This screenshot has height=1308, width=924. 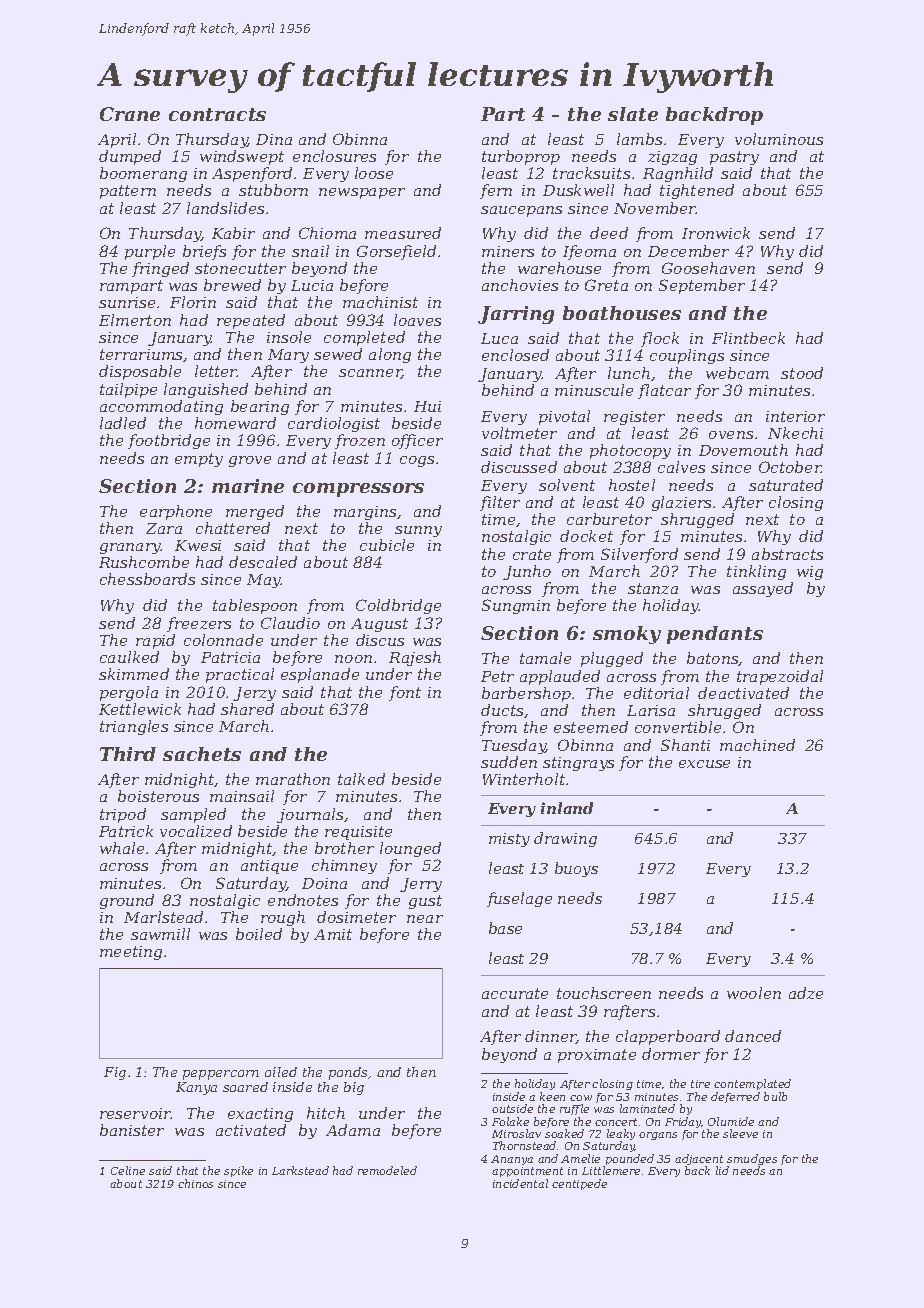 I want to click on slate, so click(x=633, y=114).
